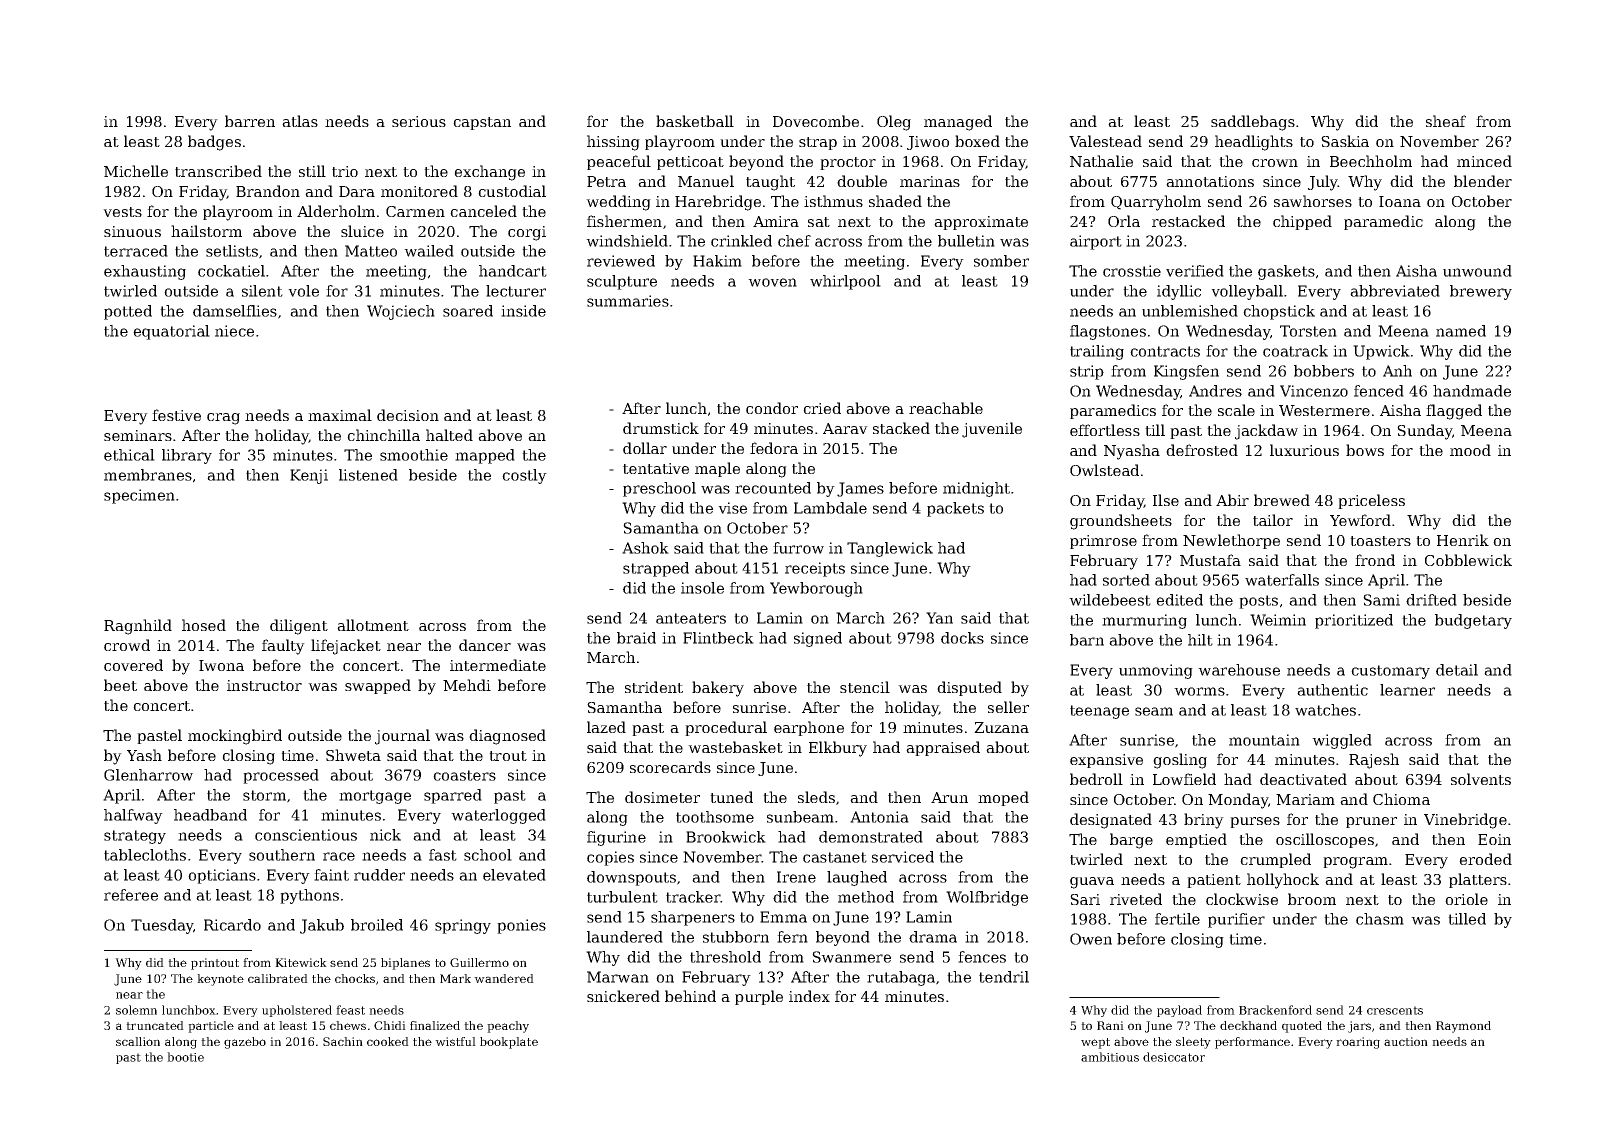 The image size is (1616, 1143). I want to click on bookplate, so click(509, 1043).
